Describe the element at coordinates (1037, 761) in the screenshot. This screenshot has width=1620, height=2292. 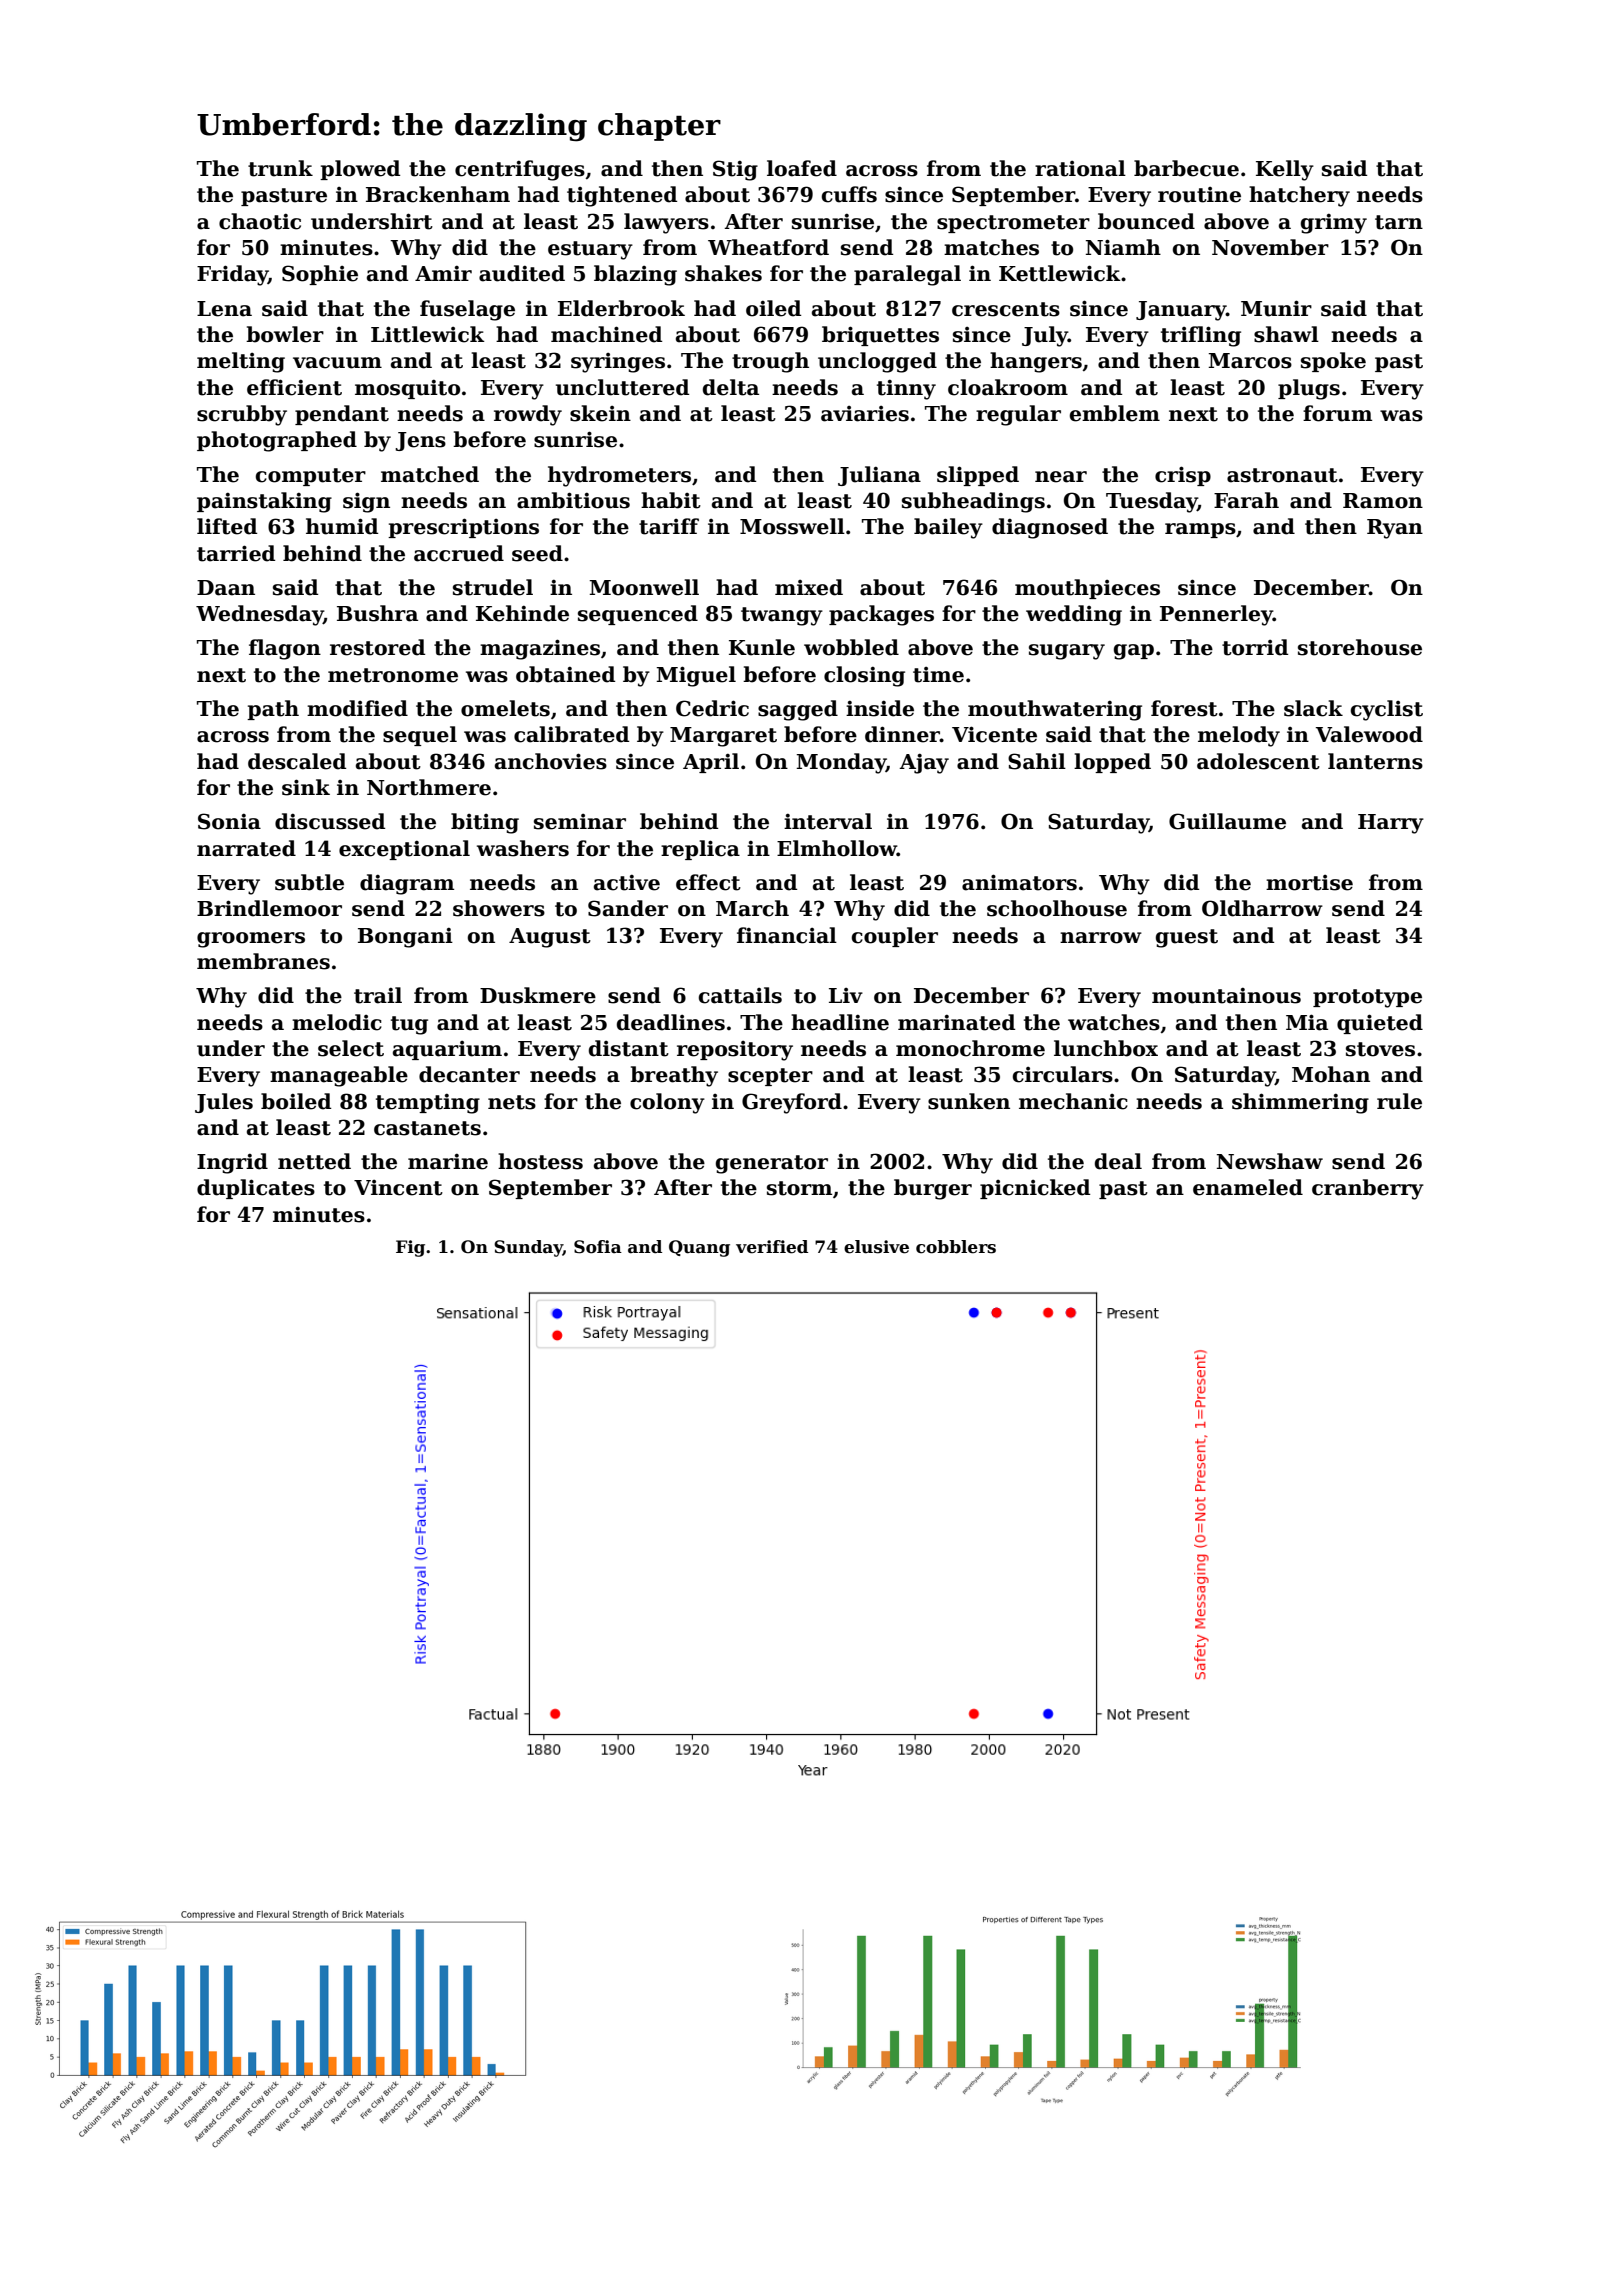
I see `Sahil` at that location.
